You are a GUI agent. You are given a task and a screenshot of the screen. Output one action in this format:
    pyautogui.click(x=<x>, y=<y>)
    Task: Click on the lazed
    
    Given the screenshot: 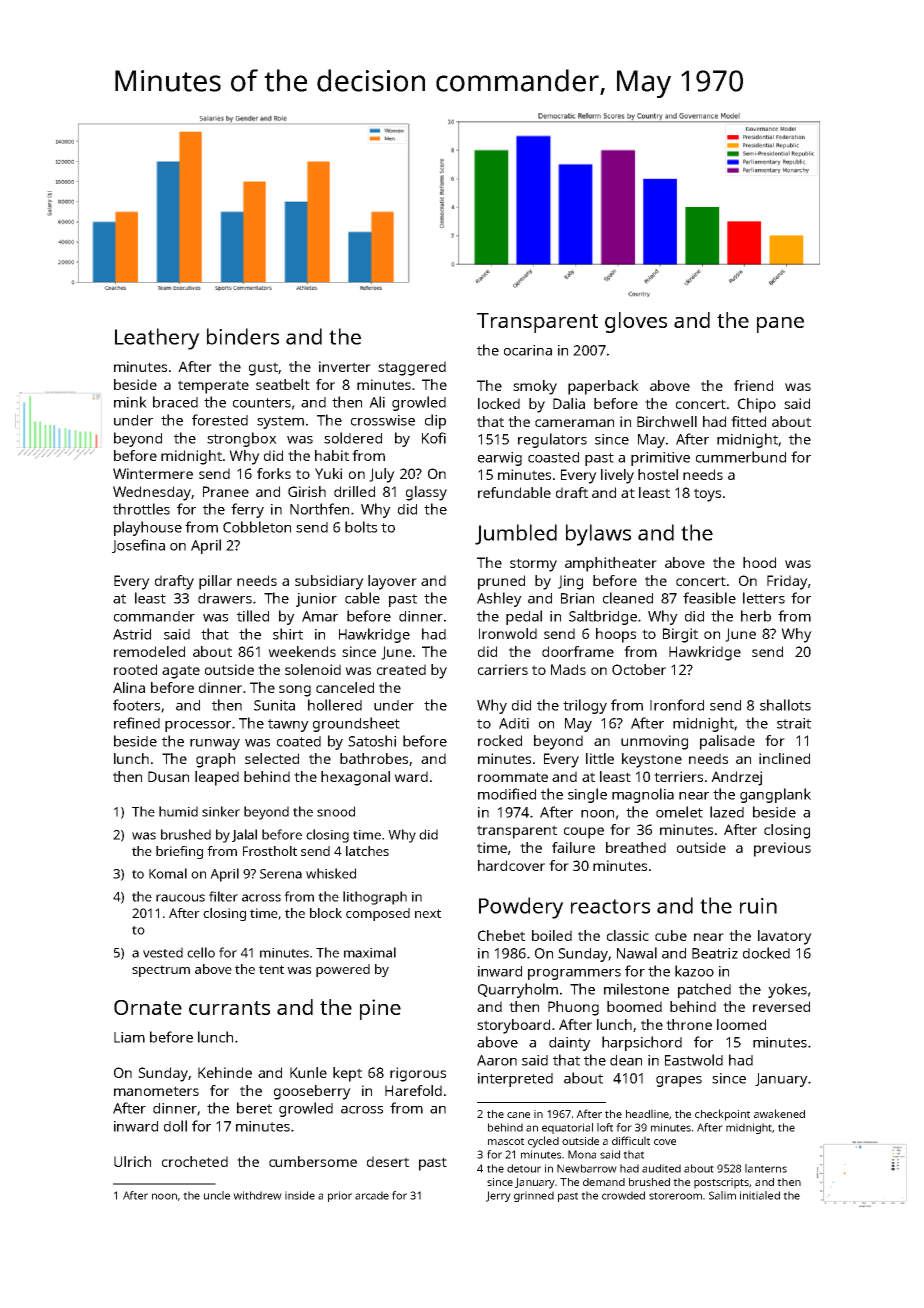 What is the action you would take?
    pyautogui.click(x=727, y=812)
